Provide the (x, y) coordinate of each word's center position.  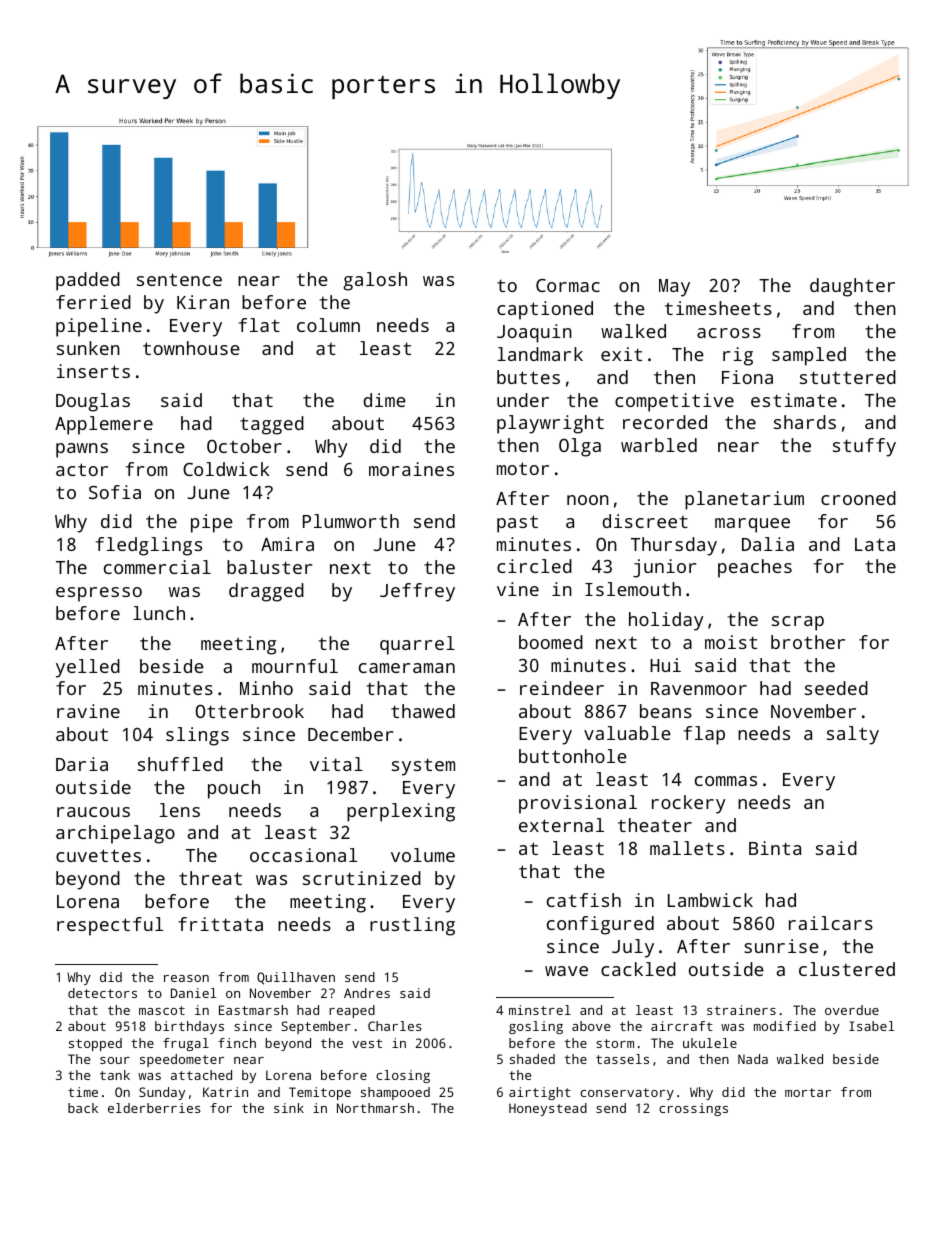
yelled (88, 668)
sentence (179, 279)
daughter (852, 287)
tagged (272, 425)
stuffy (864, 447)
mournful (295, 666)
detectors (102, 993)
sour (115, 1060)
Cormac (568, 285)
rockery (689, 804)
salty (853, 735)
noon (588, 500)
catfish (584, 900)
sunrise (781, 946)
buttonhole (573, 756)
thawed (423, 711)
